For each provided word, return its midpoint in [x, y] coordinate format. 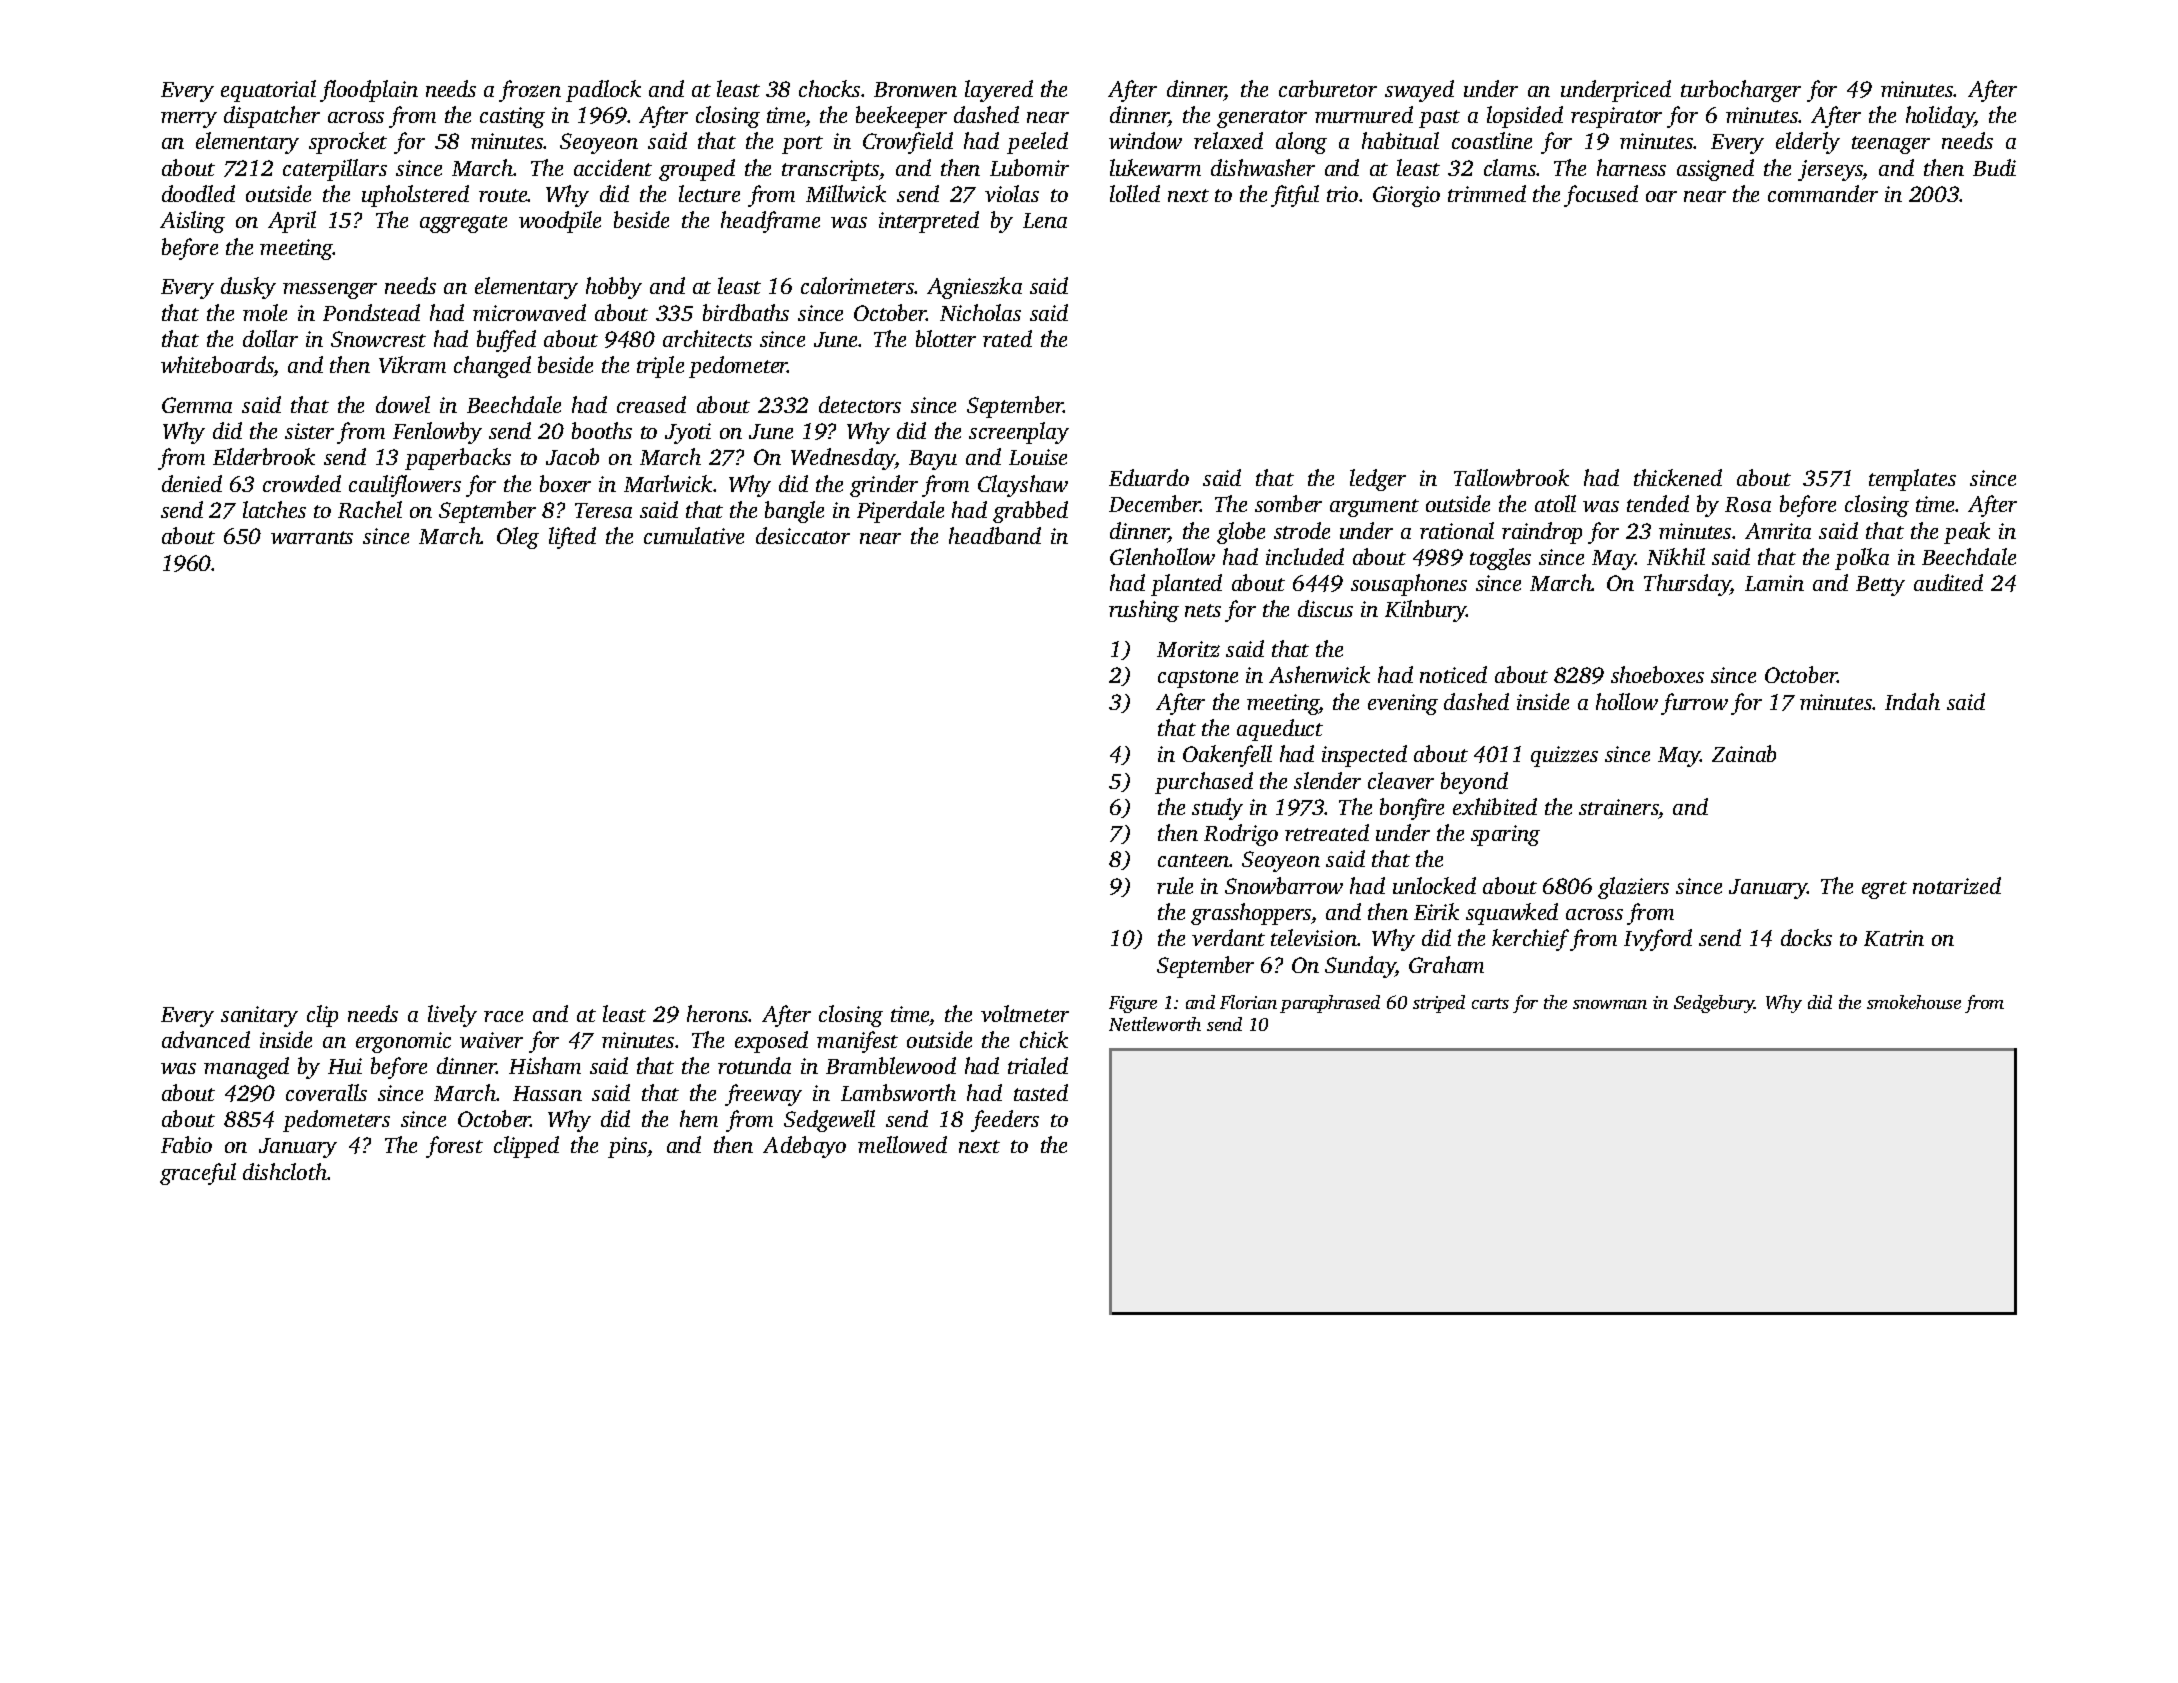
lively [452, 1016]
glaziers [1633, 888]
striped [1439, 1004]
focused [1601, 196]
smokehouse [1914, 1002]
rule [1175, 885]
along [1301, 143]
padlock [603, 91]
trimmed [1487, 193]
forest [454, 1147]
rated [1007, 338]
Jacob [572, 456]
